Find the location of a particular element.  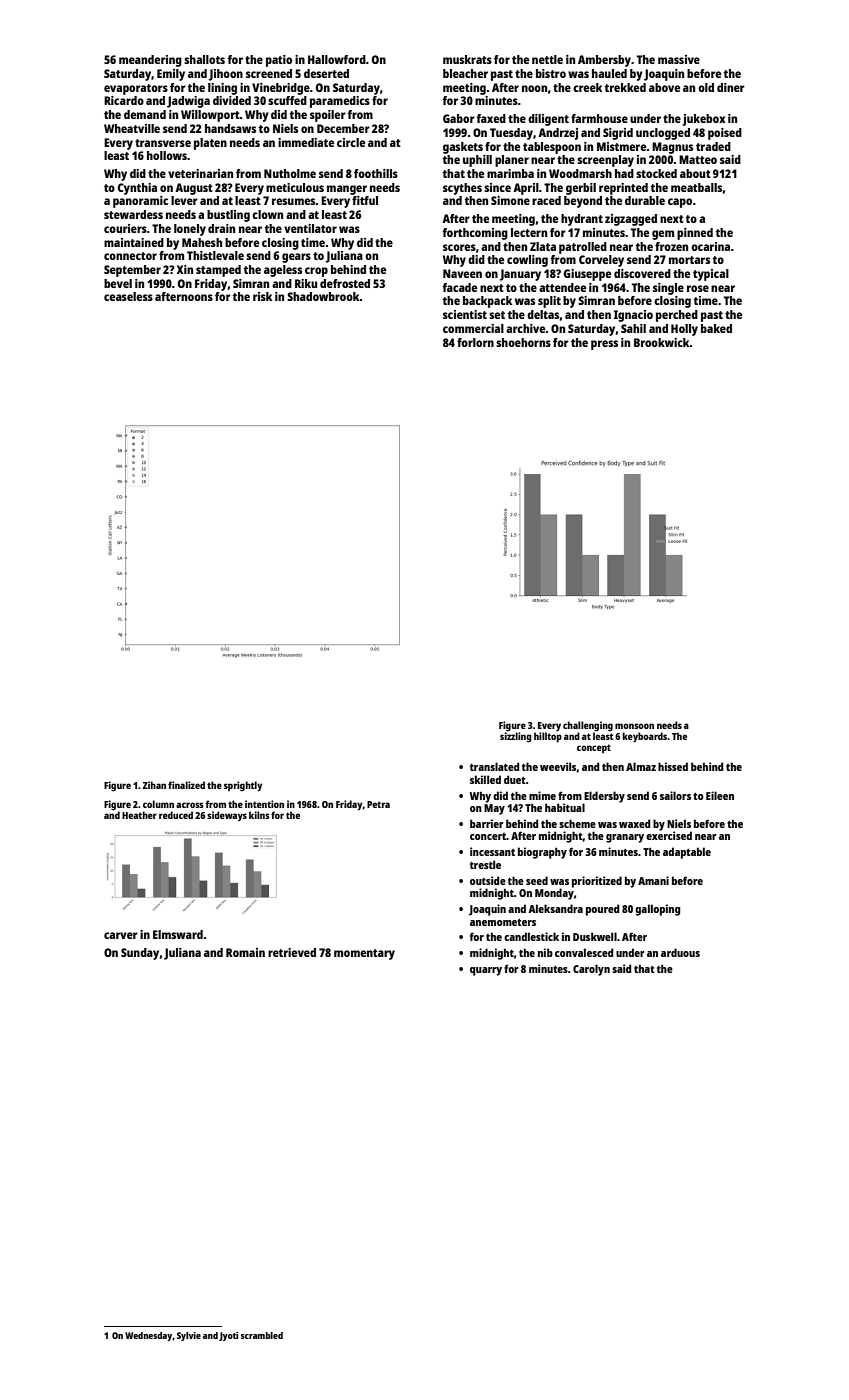

meandering is located at coordinates (150, 61).
